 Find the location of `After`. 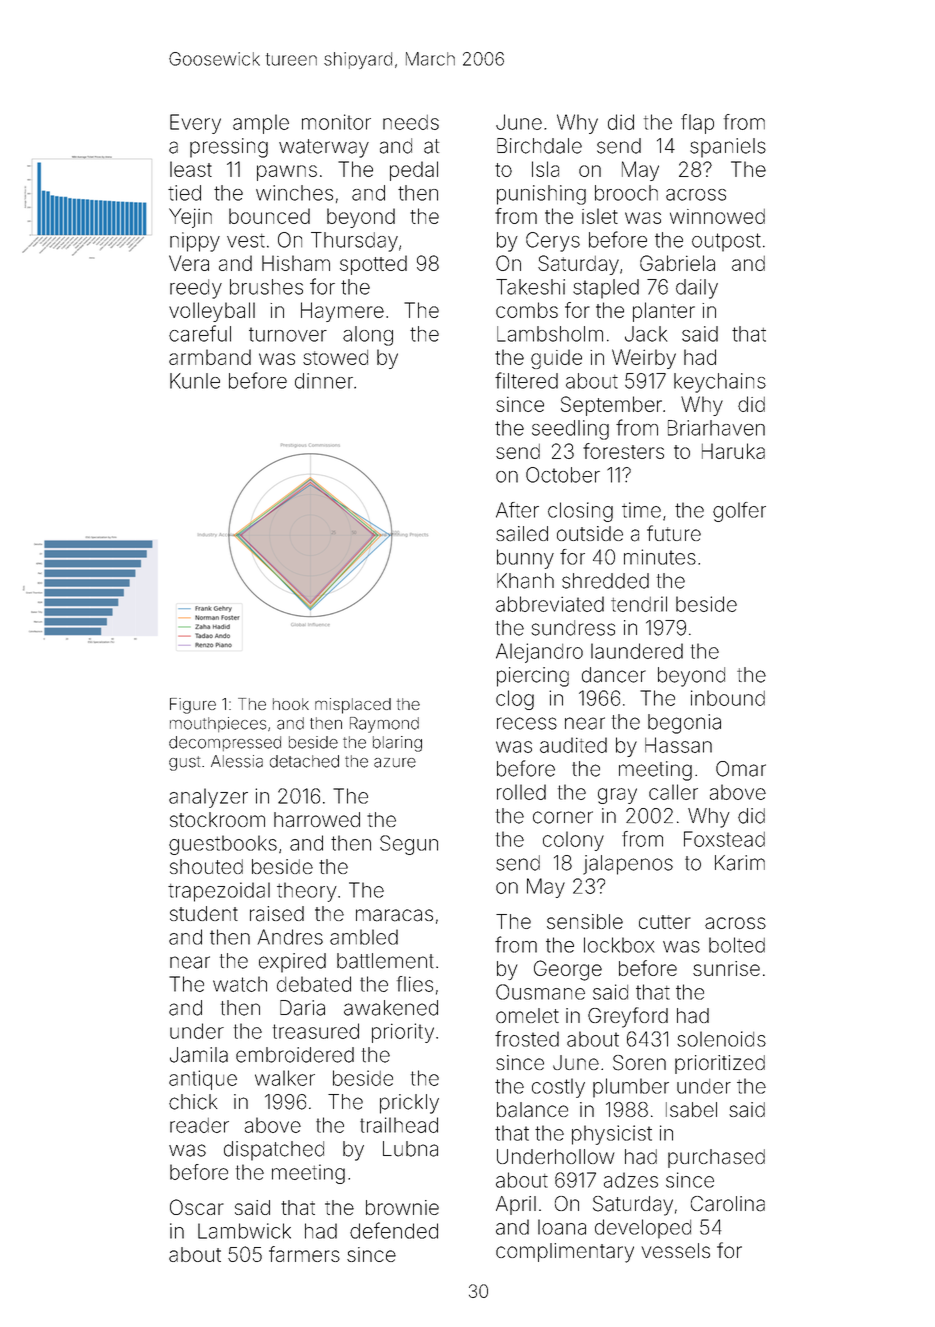

After is located at coordinates (517, 510).
